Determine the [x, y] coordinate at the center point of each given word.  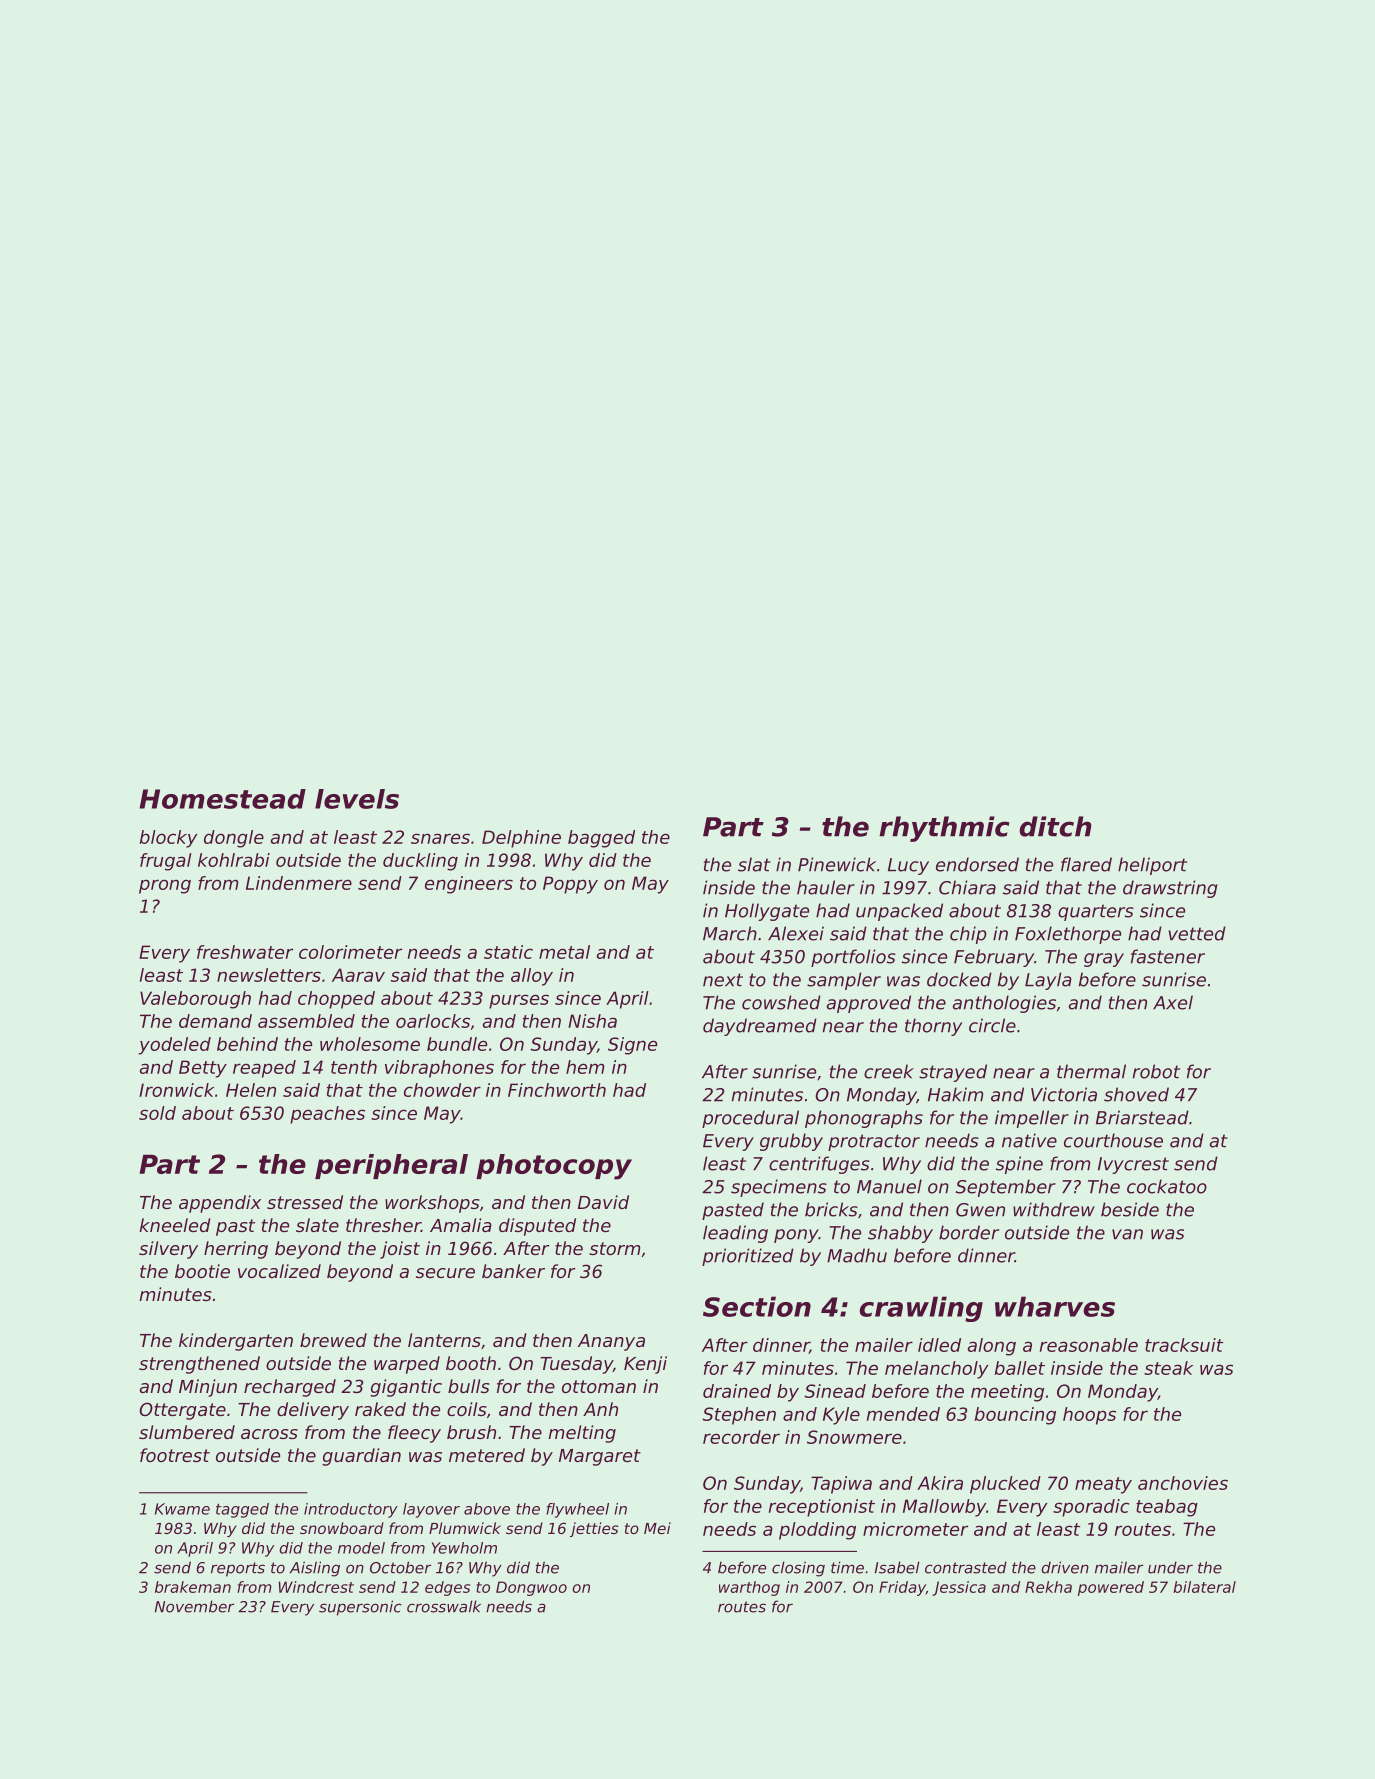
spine [1019, 1165]
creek [889, 1071]
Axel [1173, 1002]
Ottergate [183, 1411]
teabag [1167, 1508]
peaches [327, 1115]
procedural [750, 1119]
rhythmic [944, 829]
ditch [1055, 826]
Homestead [222, 799]
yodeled [175, 1046]
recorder [741, 1437]
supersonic [360, 1608]
